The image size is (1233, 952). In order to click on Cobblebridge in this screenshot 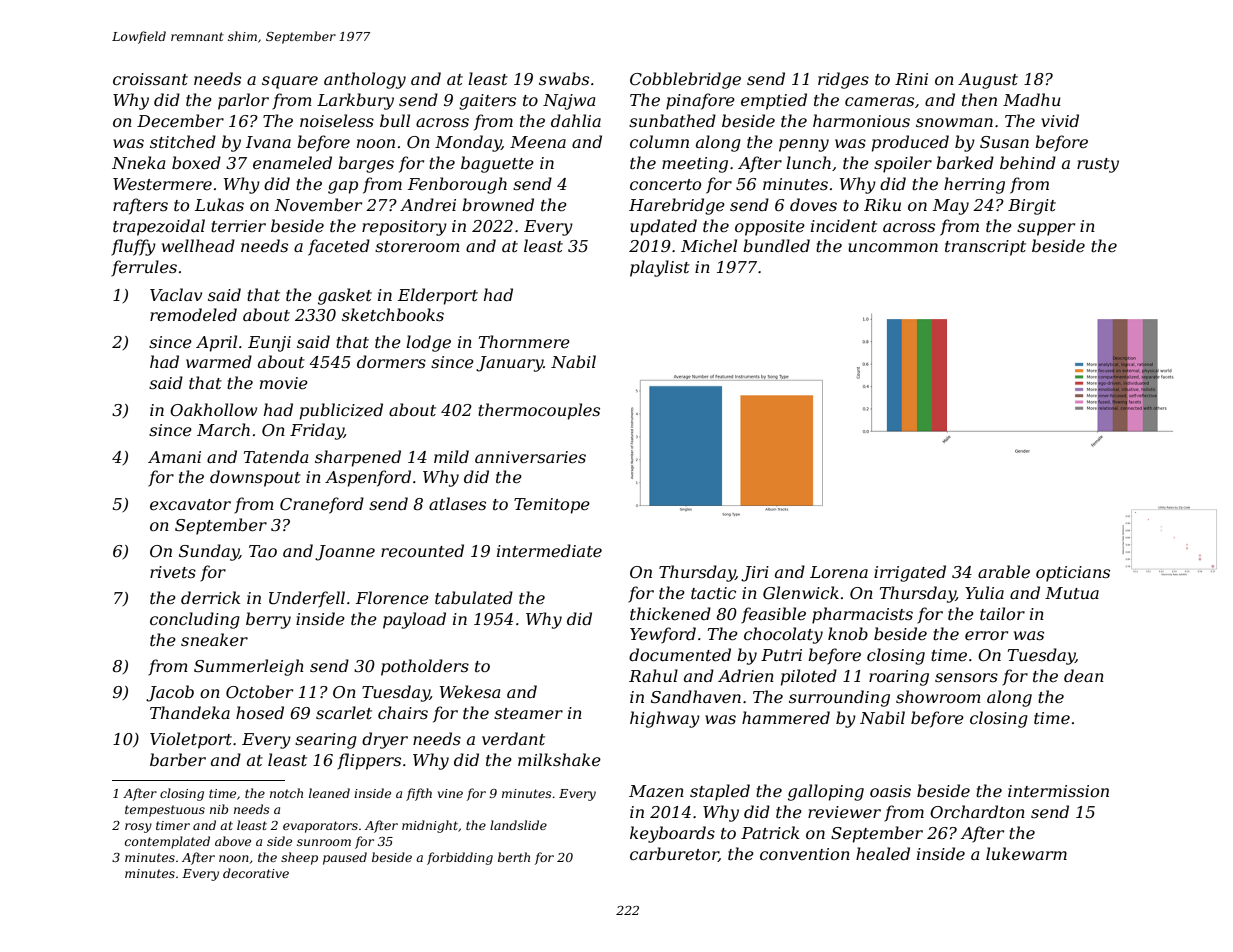, I will do `click(685, 80)`.
